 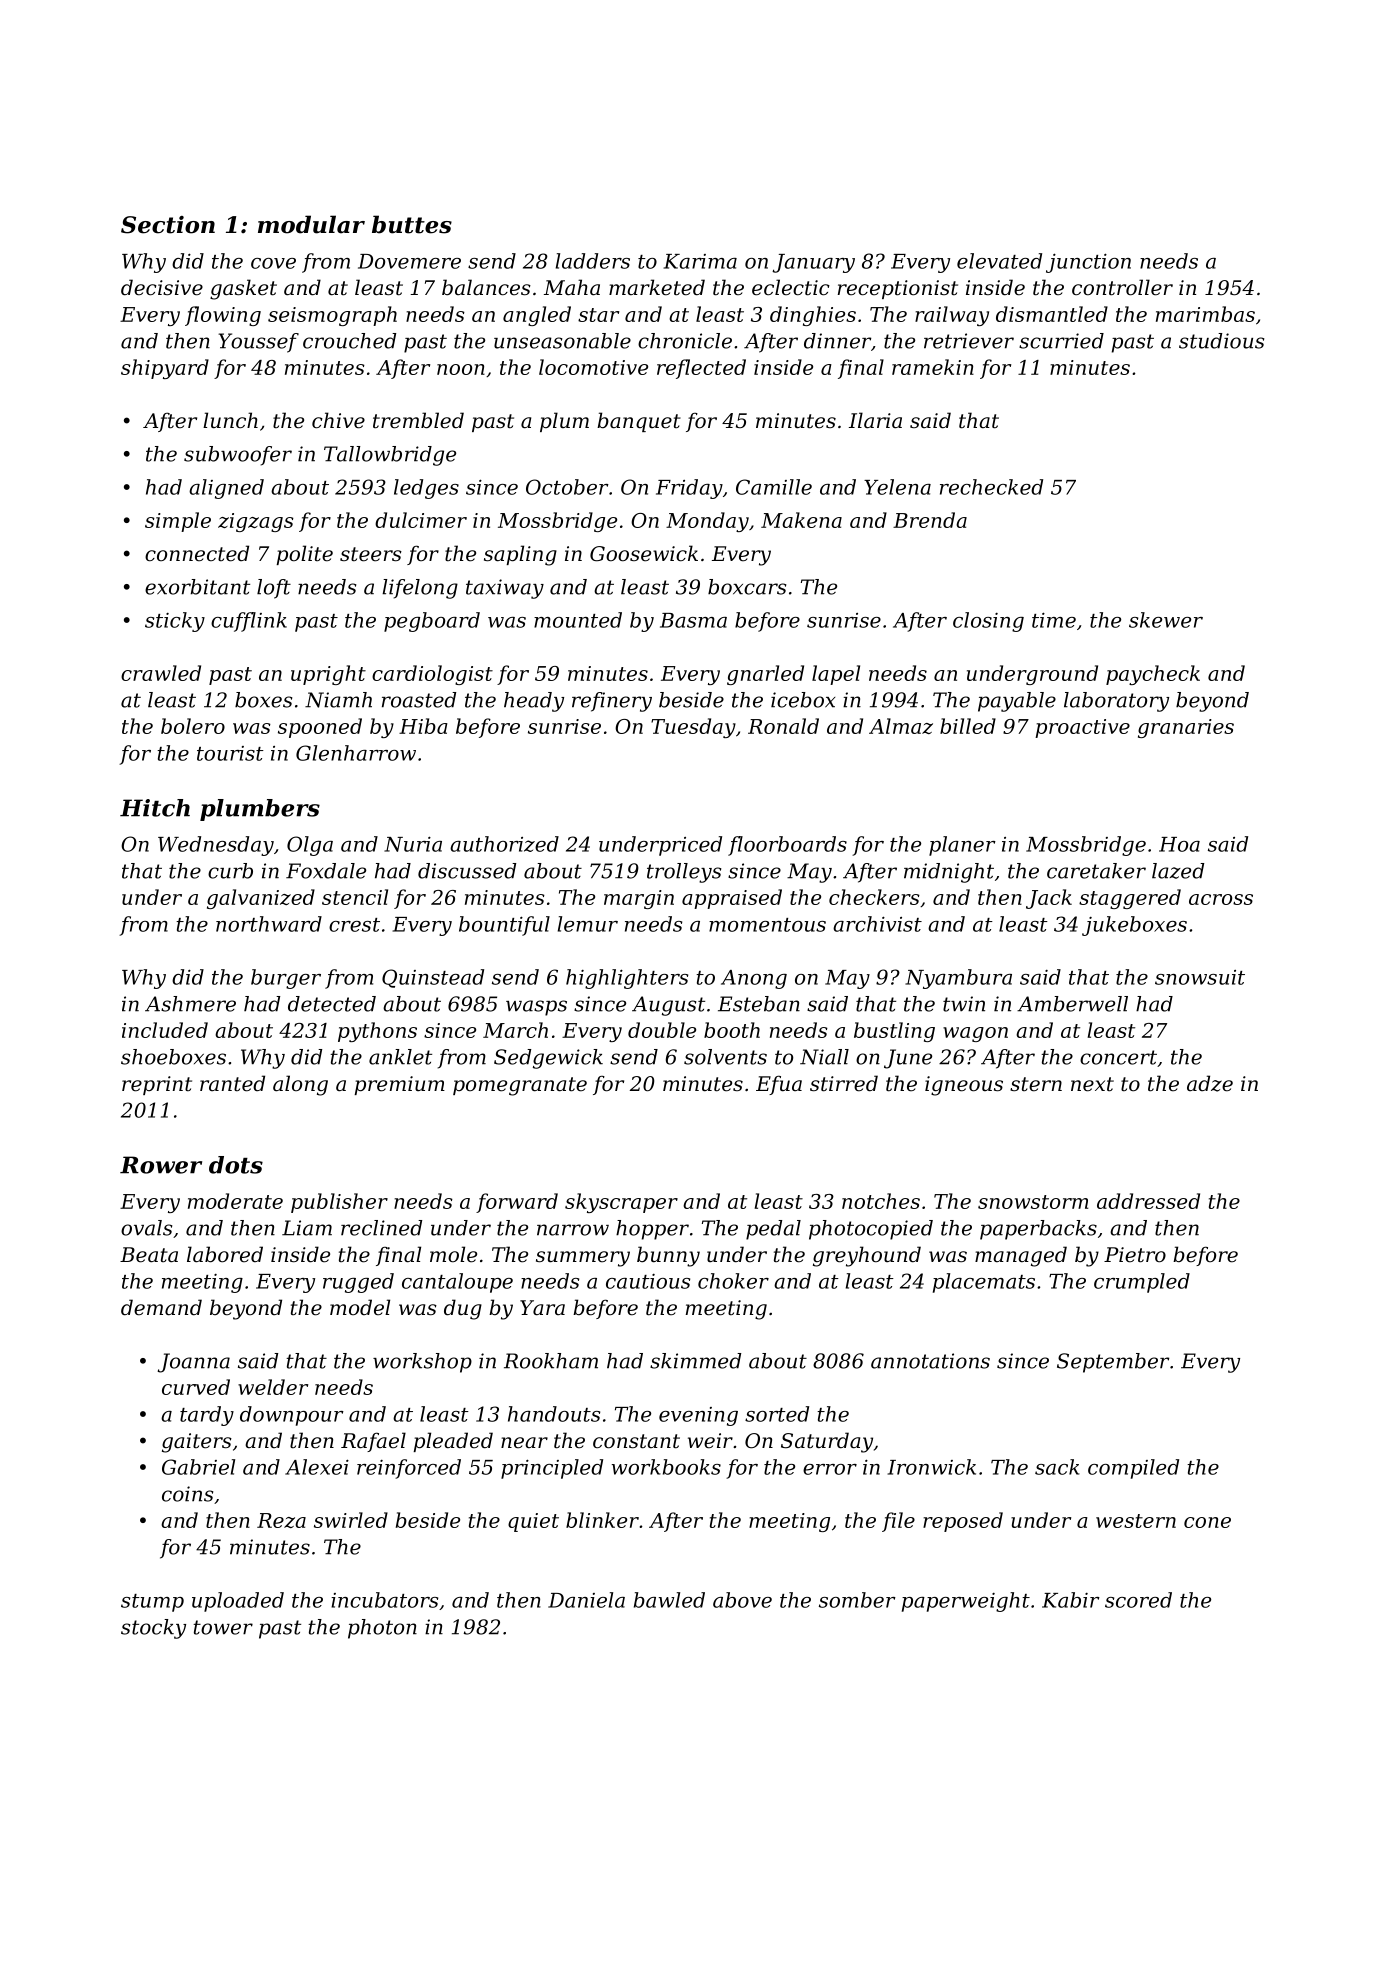 What do you see at coordinates (1148, 1201) in the image?
I see `addressed` at bounding box center [1148, 1201].
